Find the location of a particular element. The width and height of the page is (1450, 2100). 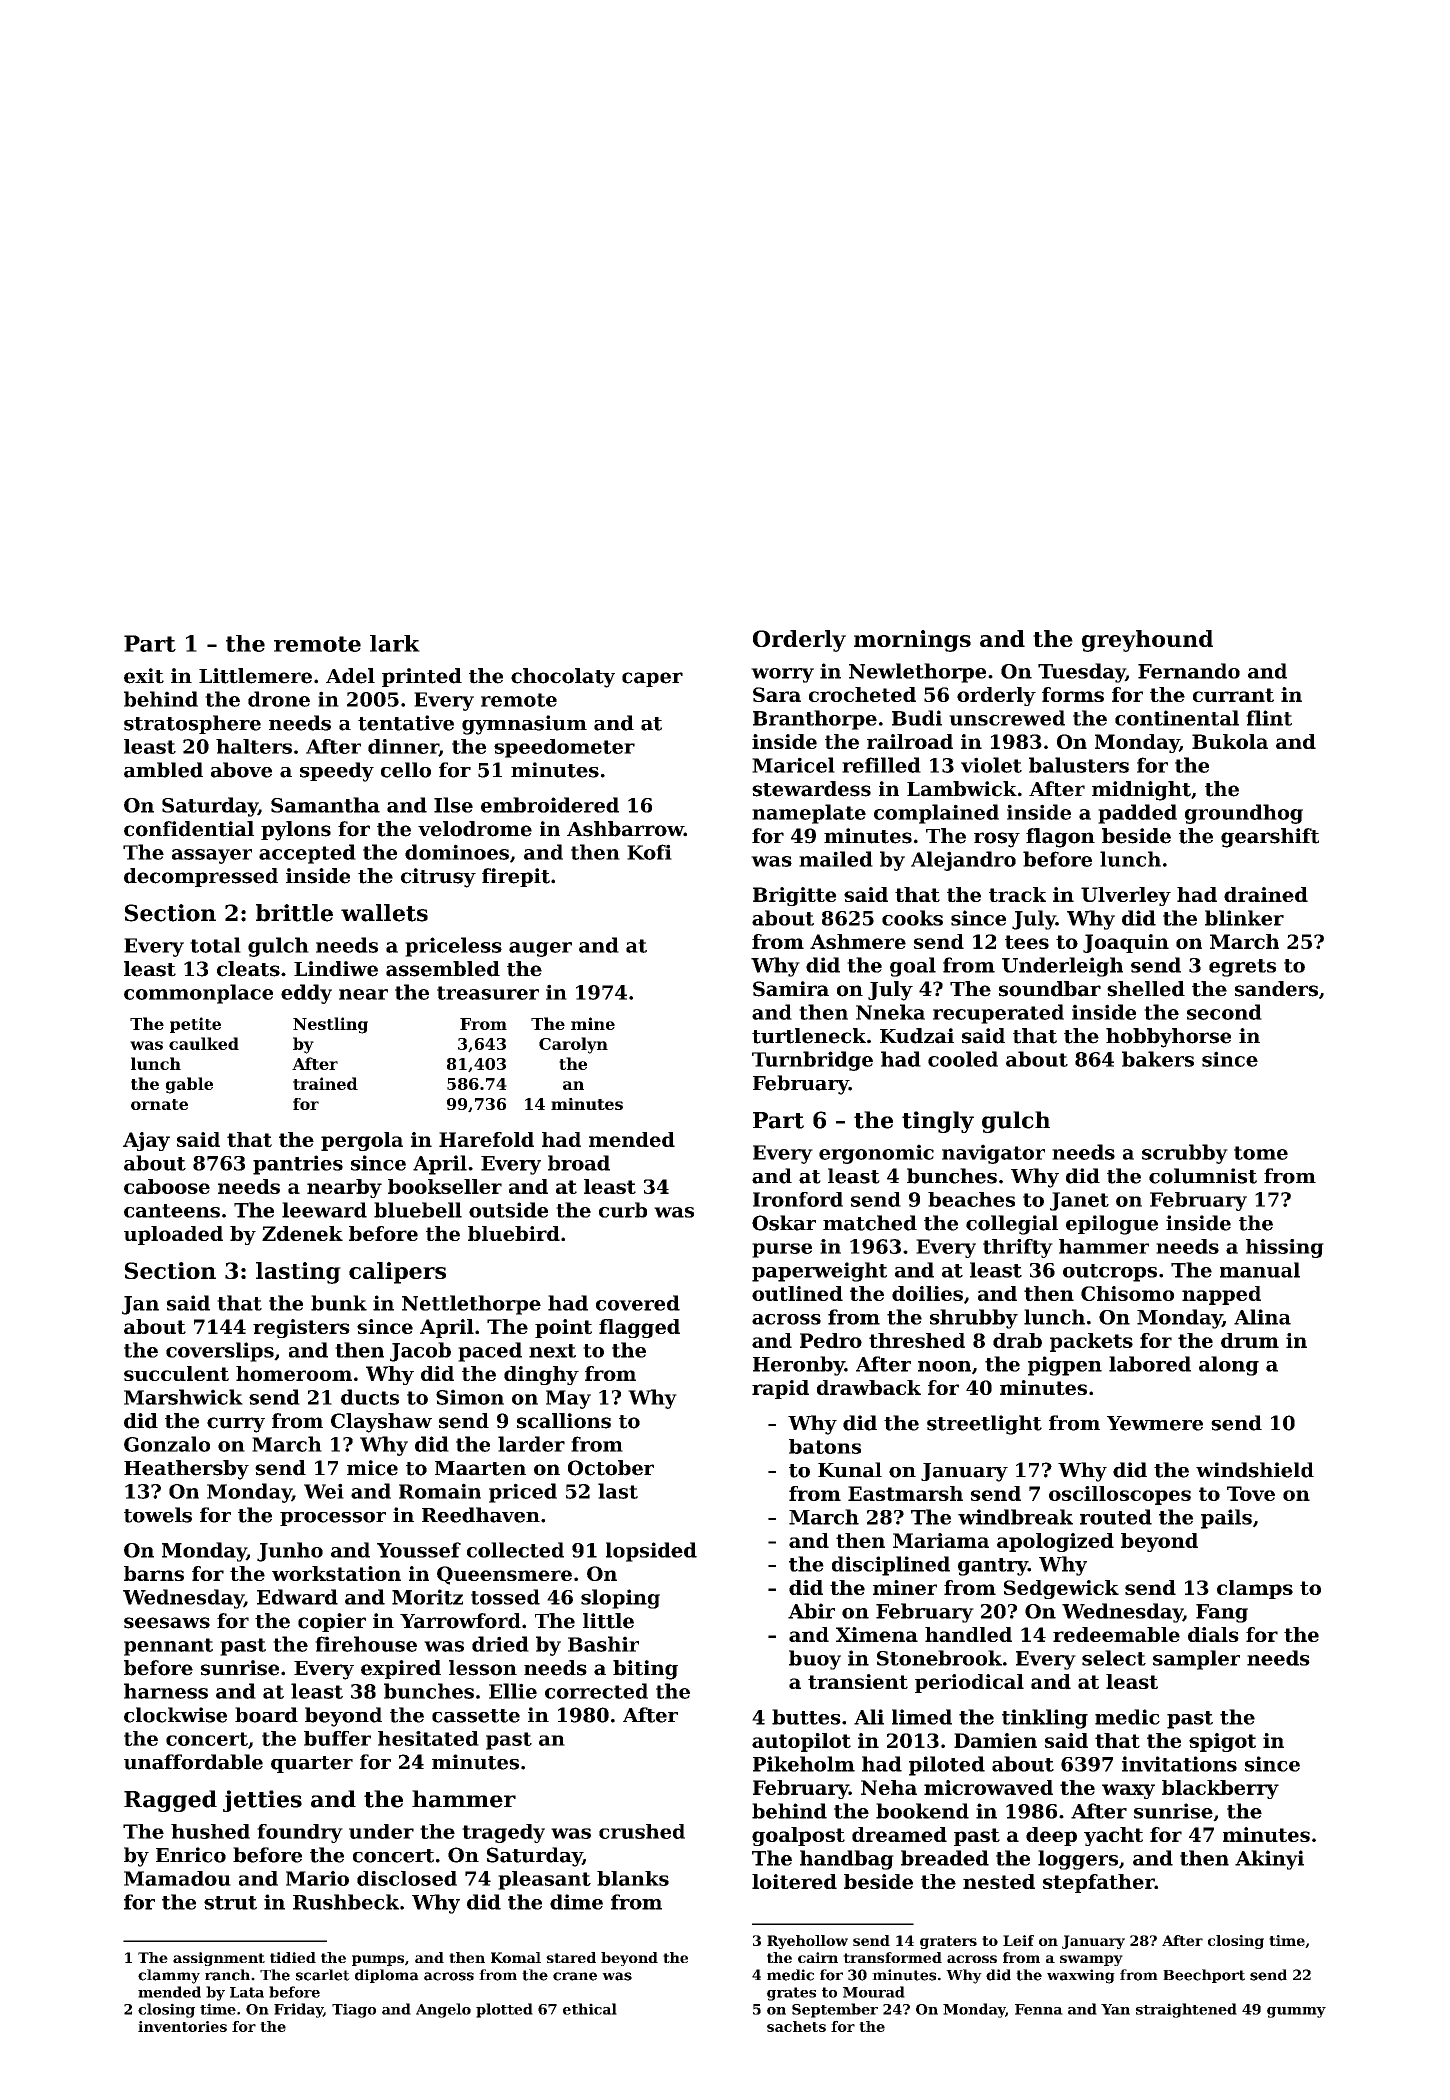

auger is located at coordinates (540, 949).
